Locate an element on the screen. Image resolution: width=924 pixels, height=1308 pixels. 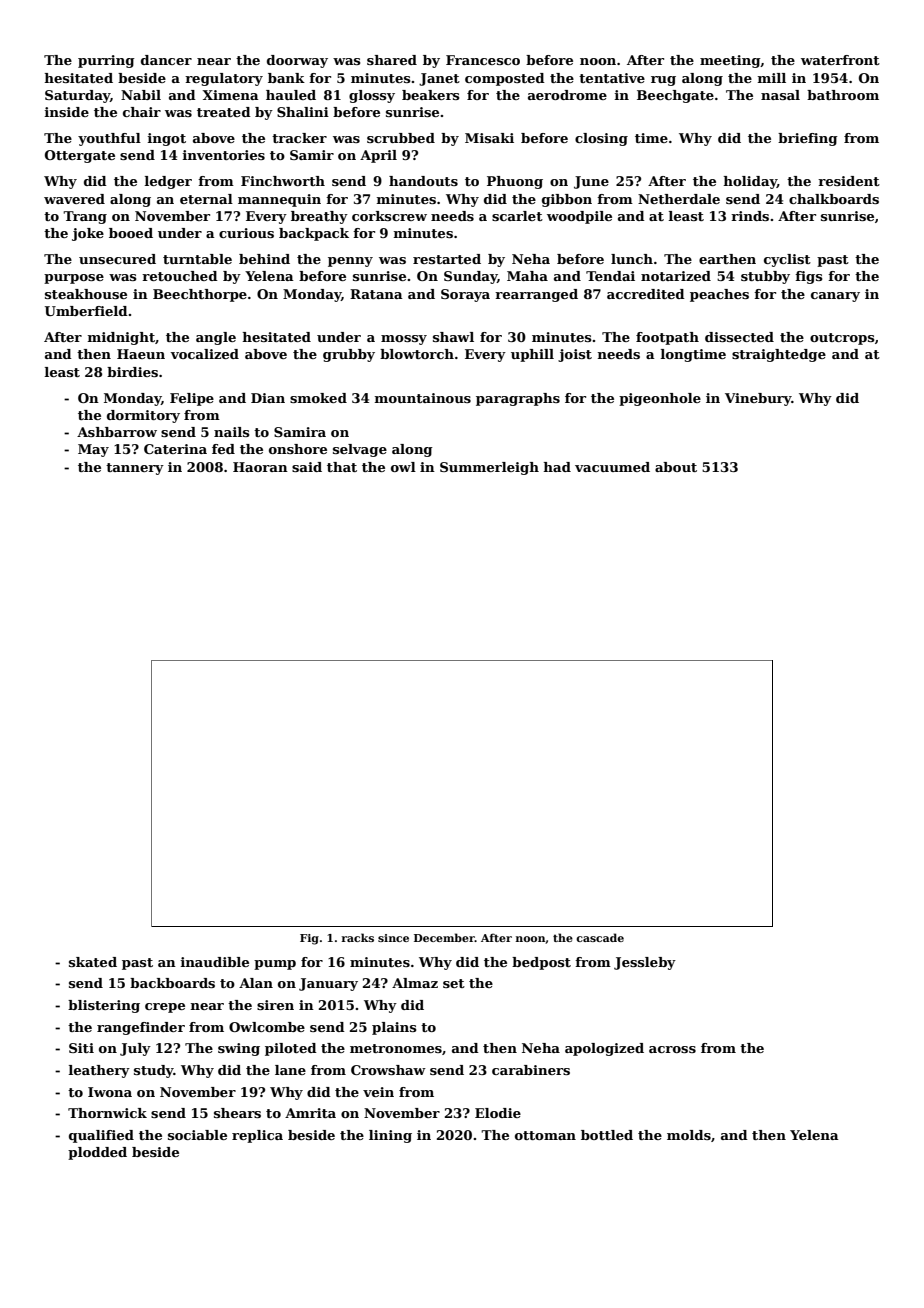
closing is located at coordinates (601, 139).
